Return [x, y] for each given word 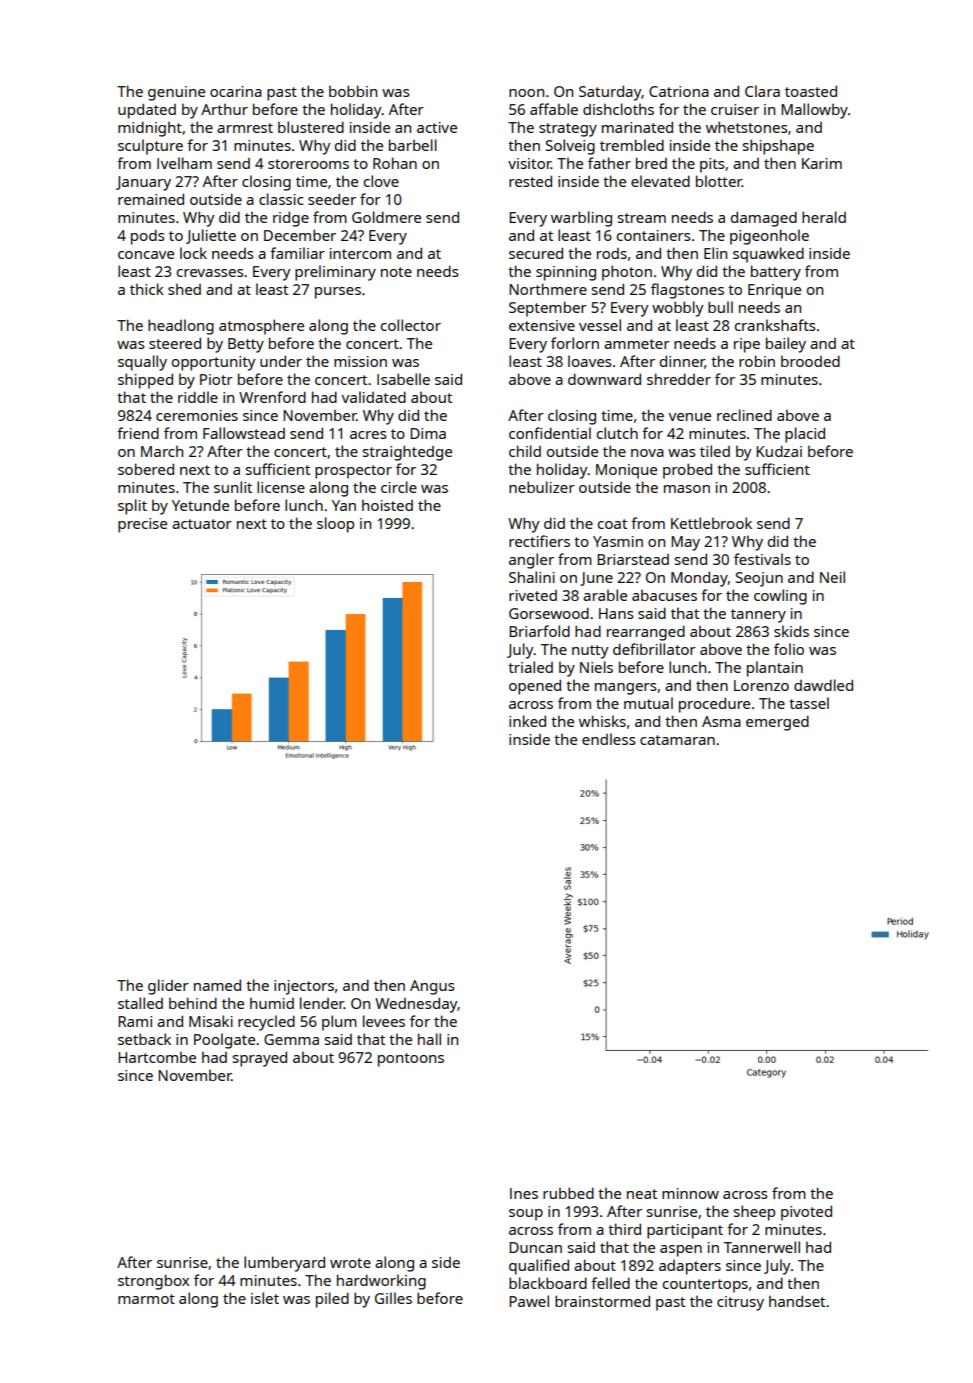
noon [526, 93]
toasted [811, 91]
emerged [777, 723]
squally [142, 363]
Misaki [211, 1021]
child [525, 451]
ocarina [236, 91]
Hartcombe [157, 1057]
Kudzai [779, 451]
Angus [432, 987]
